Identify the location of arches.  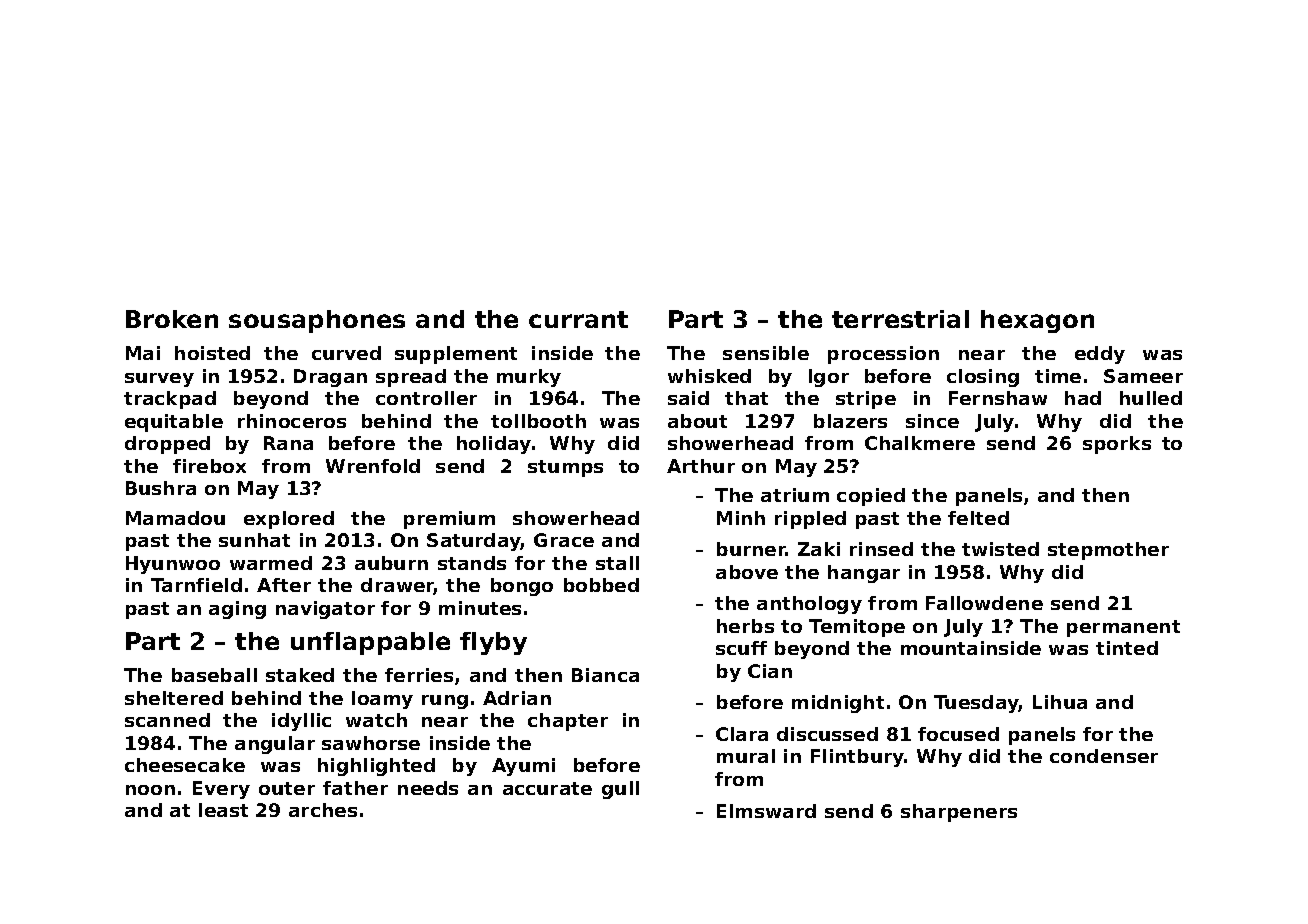
(323, 810).
